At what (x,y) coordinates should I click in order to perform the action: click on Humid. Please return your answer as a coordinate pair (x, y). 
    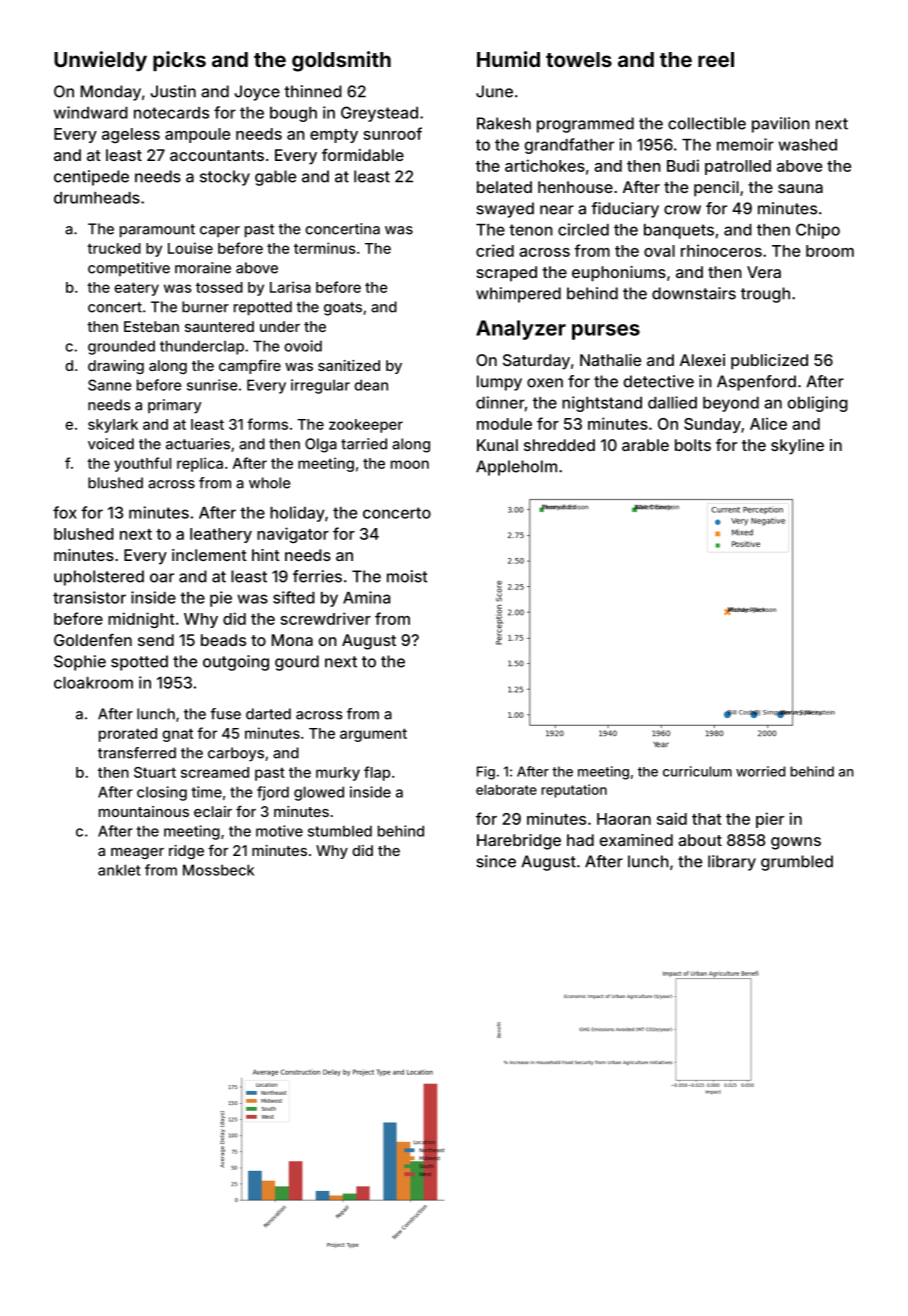
    Looking at the image, I should click on (508, 59).
